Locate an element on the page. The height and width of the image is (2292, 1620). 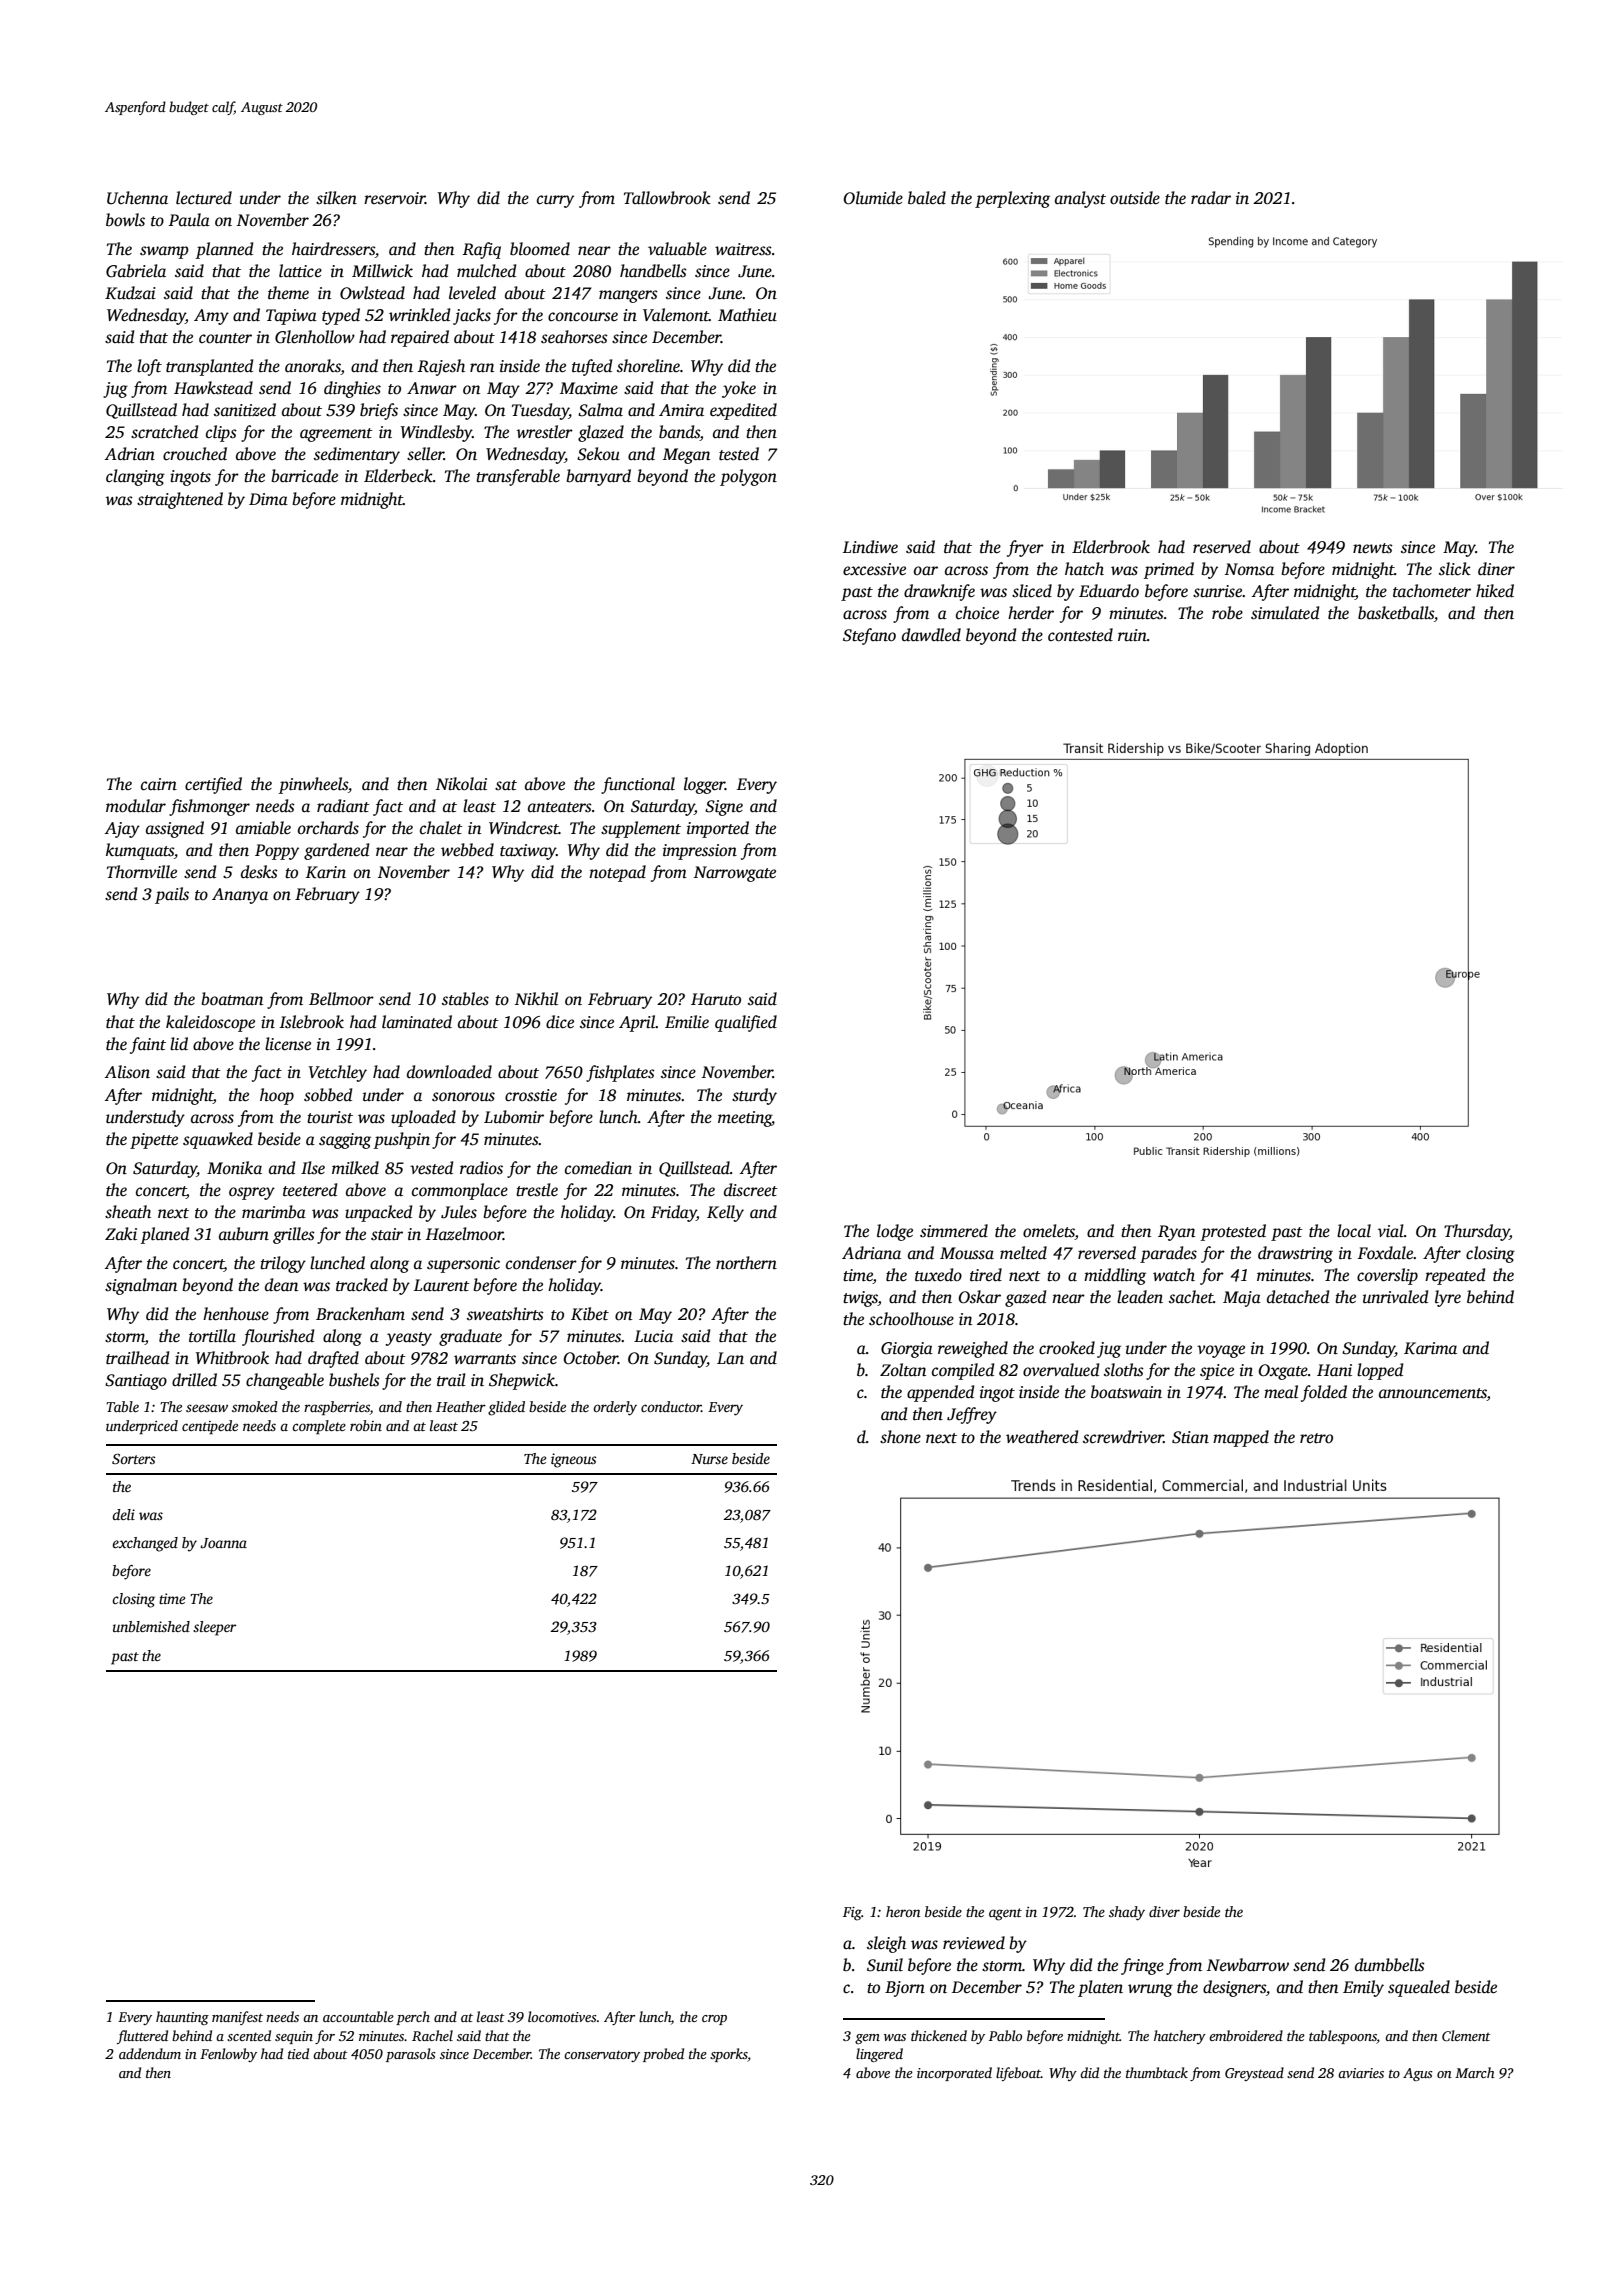
diner is located at coordinates (1496, 569).
